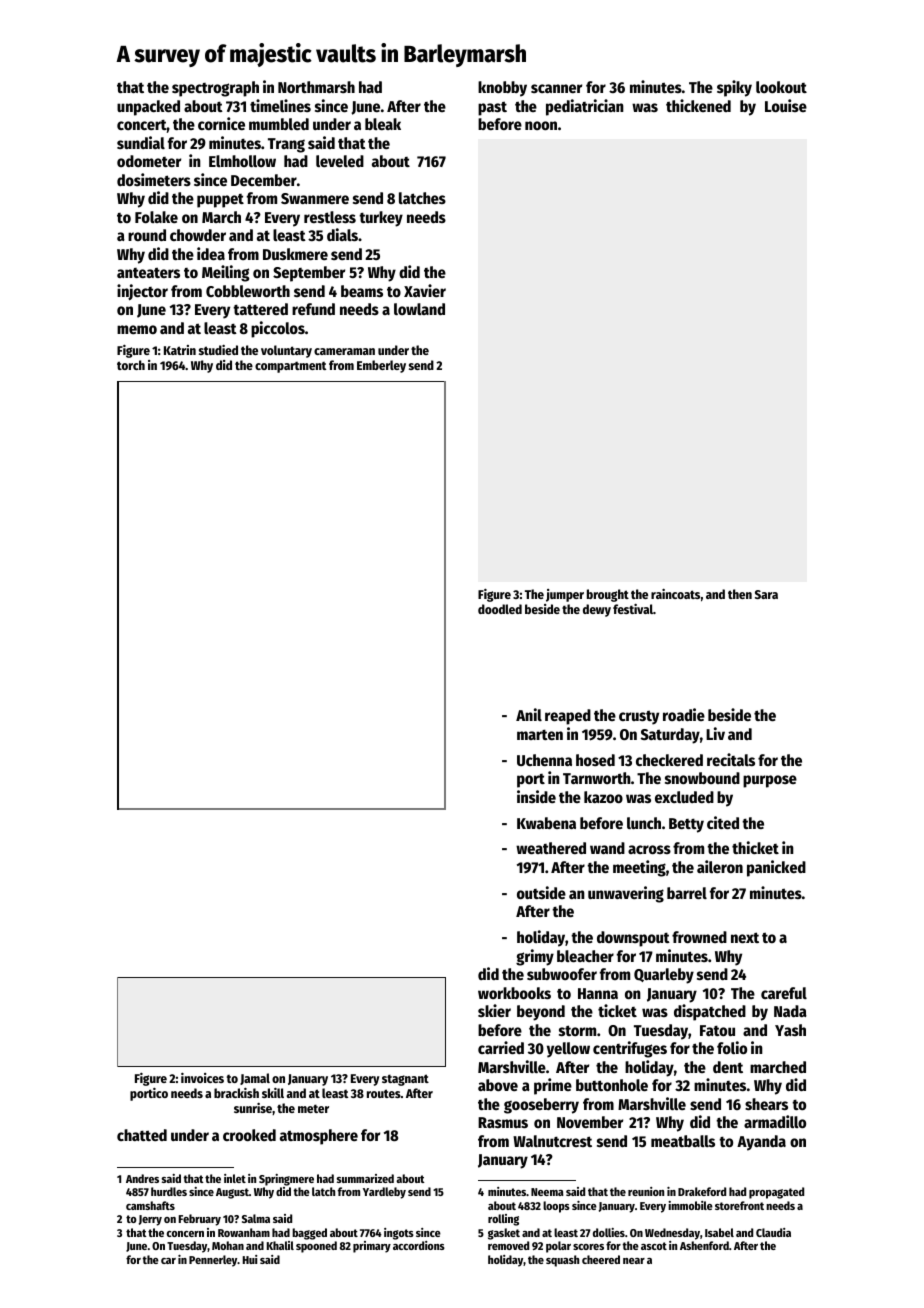  What do you see at coordinates (150, 1220) in the document?
I see `Jerry` at bounding box center [150, 1220].
